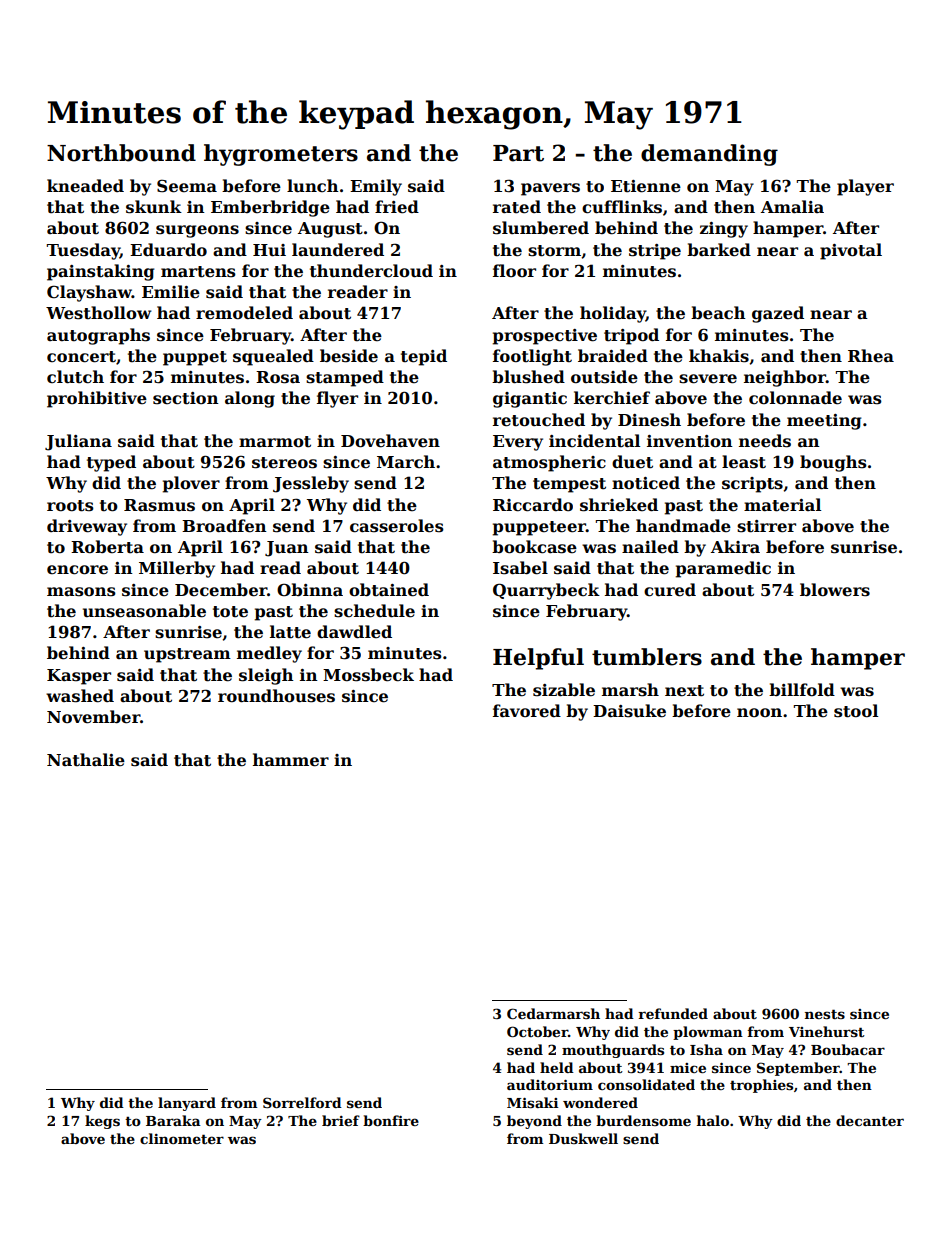 Image resolution: width=952 pixels, height=1233 pixels. I want to click on rated, so click(517, 207).
